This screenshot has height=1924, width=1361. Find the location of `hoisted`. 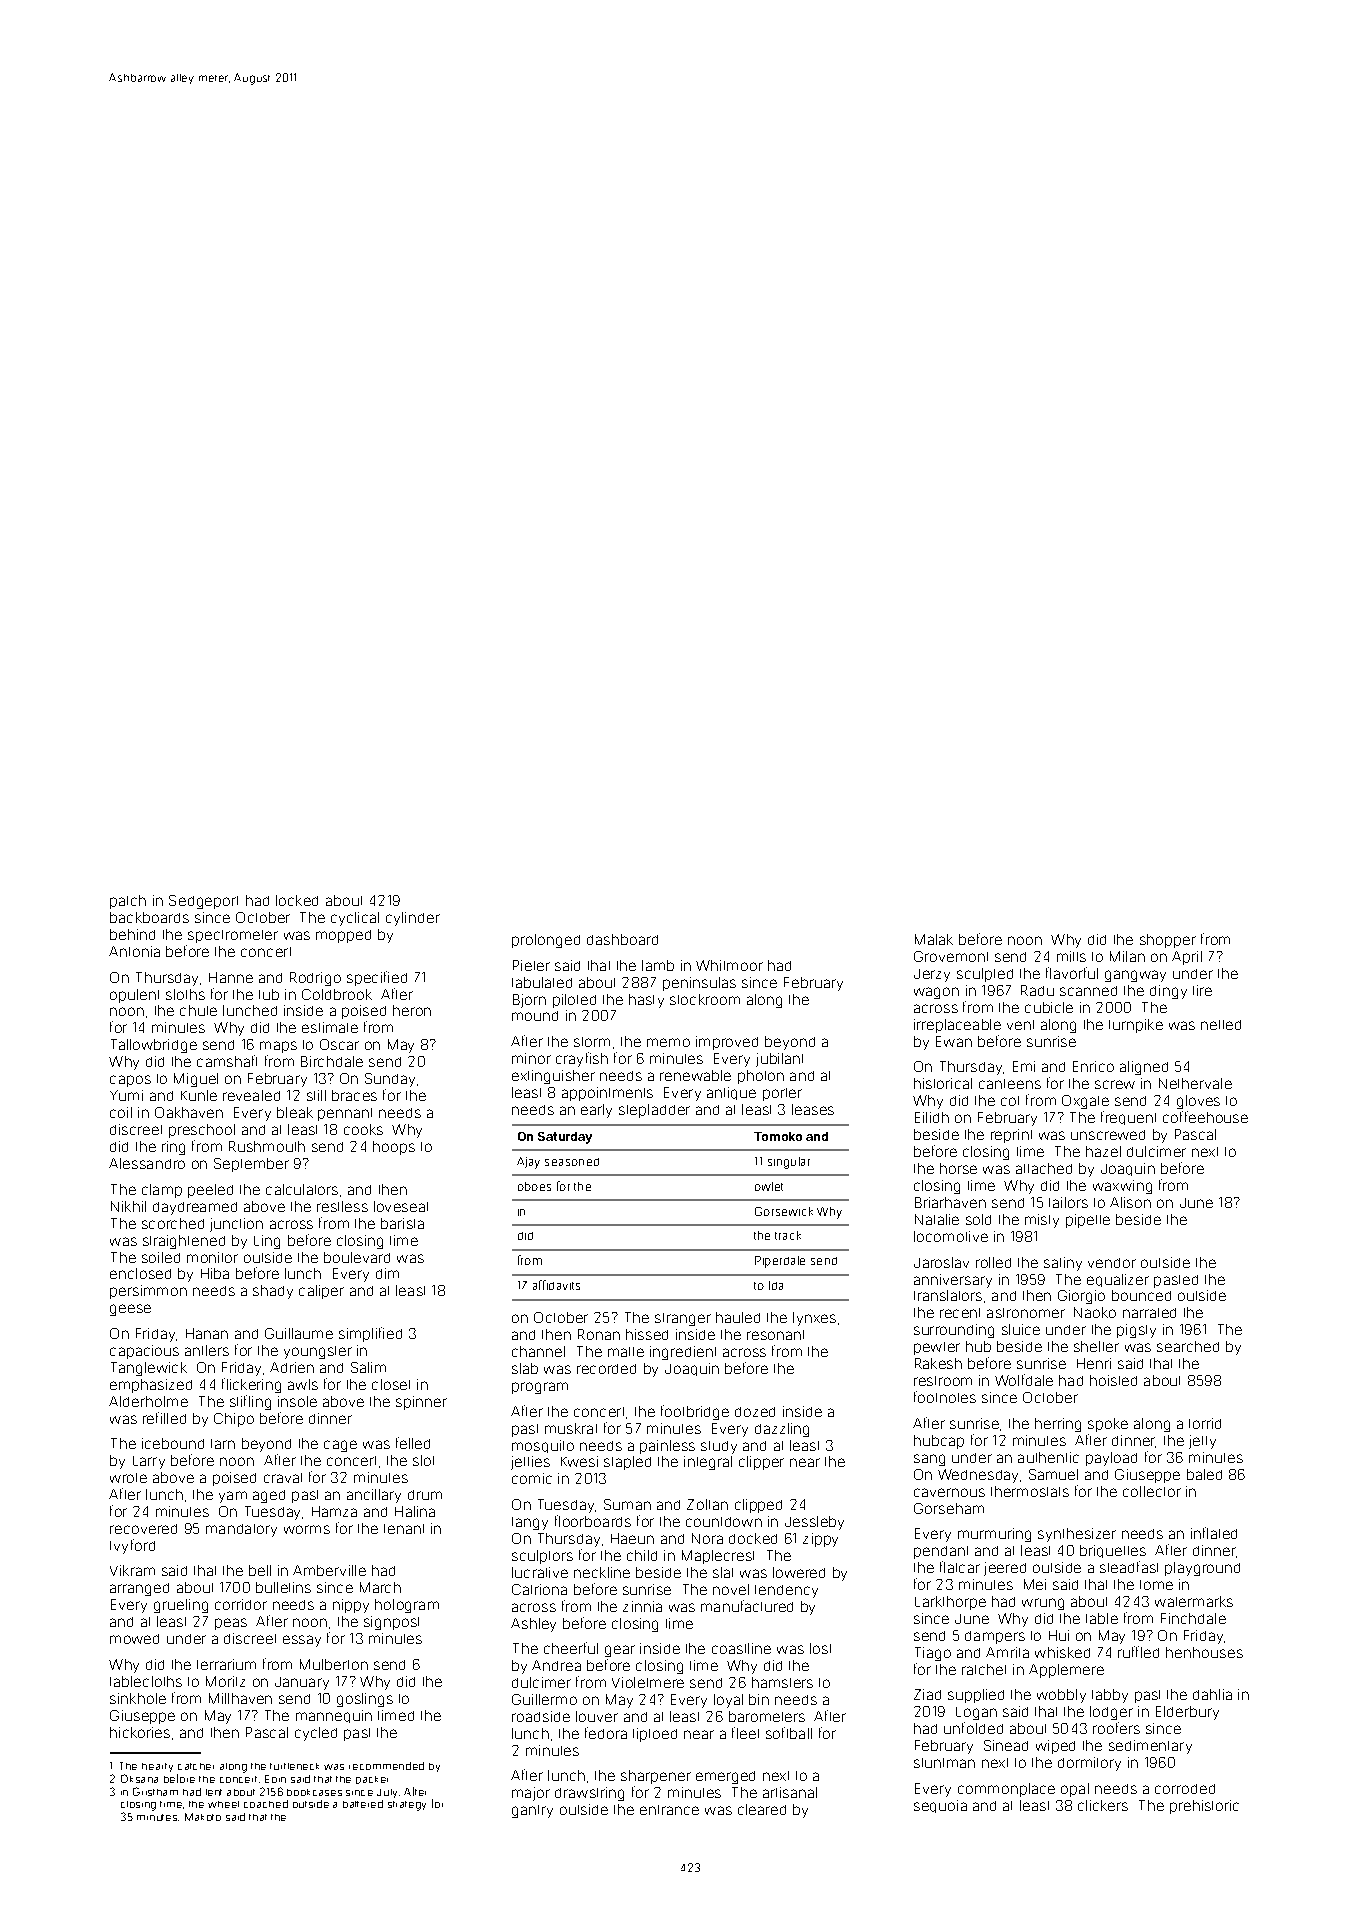

hoisted is located at coordinates (1113, 1380).
